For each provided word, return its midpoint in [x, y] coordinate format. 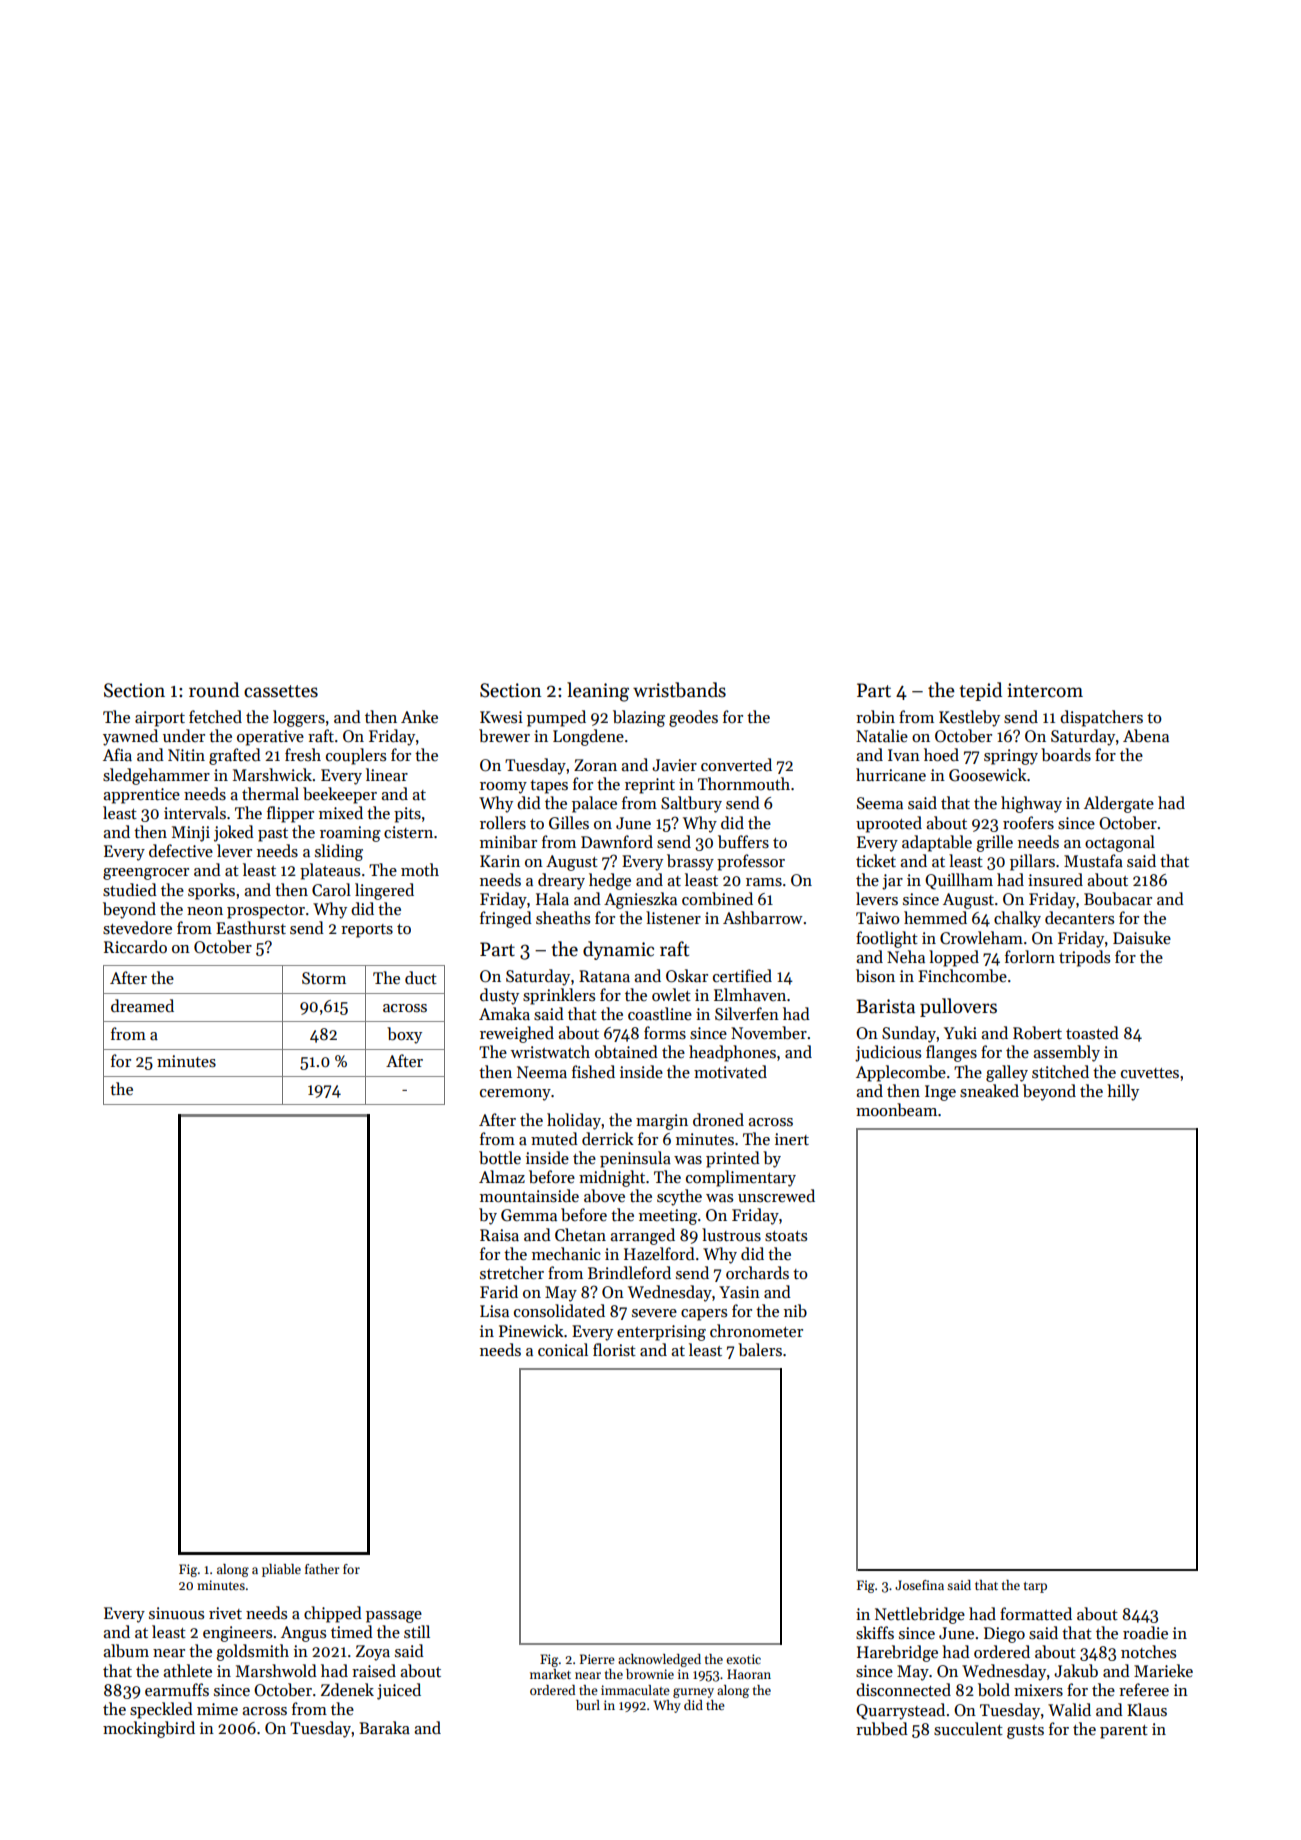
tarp [1035, 1587]
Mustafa [1093, 860]
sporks [211, 891]
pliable [281, 1570]
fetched [215, 716]
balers [760, 1350]
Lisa [494, 1311]
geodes [693, 718]
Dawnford [617, 841]
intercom [1045, 690]
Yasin [739, 1292]
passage [394, 1617]
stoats [786, 1236]
